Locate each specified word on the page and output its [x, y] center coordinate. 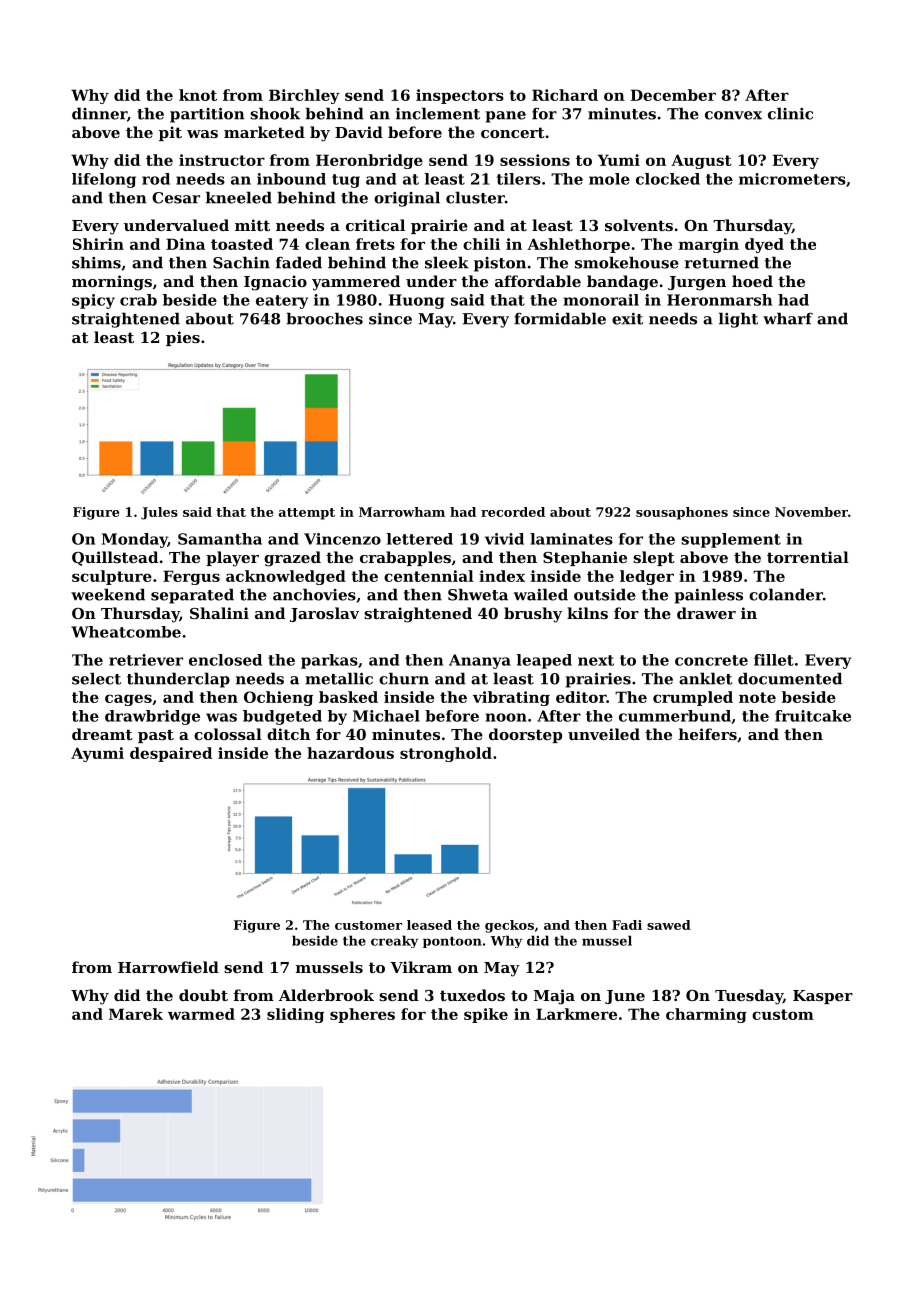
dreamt [102, 734]
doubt [203, 995]
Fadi [627, 925]
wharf [788, 318]
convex [733, 115]
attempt [307, 514]
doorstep [525, 735]
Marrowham [402, 512]
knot [198, 95]
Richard [565, 95]
